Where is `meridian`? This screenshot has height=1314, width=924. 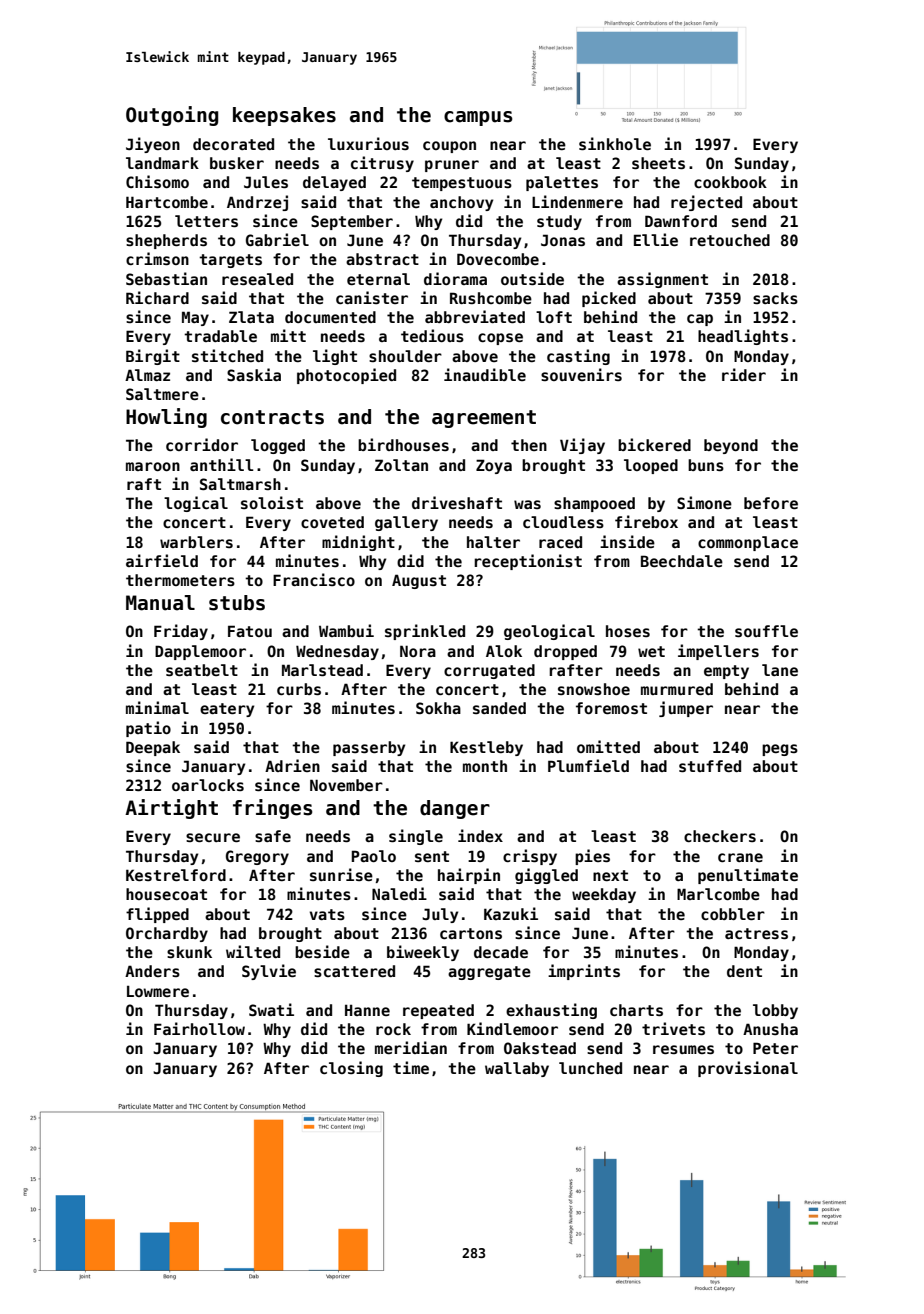
meridian is located at coordinates (411, 1047).
